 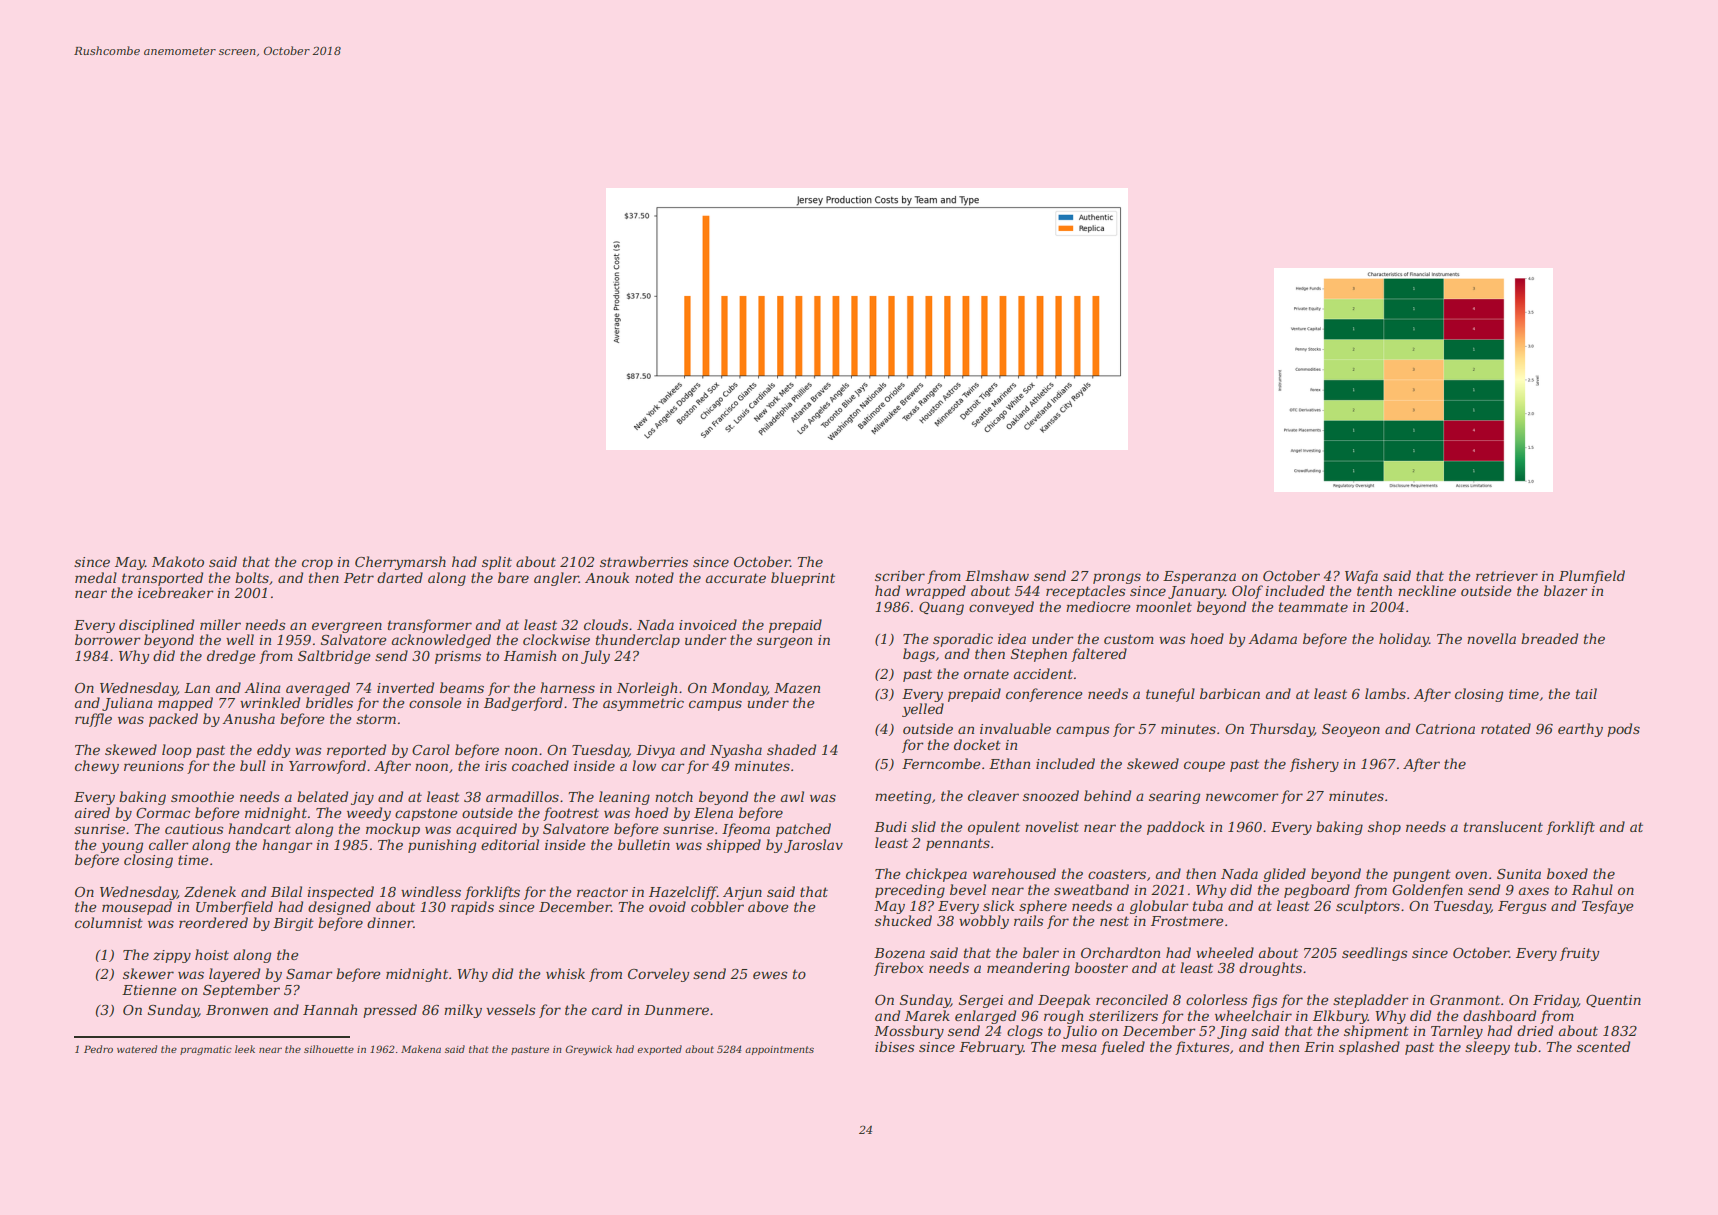 What do you see at coordinates (1567, 873) in the document?
I see `boxed` at bounding box center [1567, 873].
